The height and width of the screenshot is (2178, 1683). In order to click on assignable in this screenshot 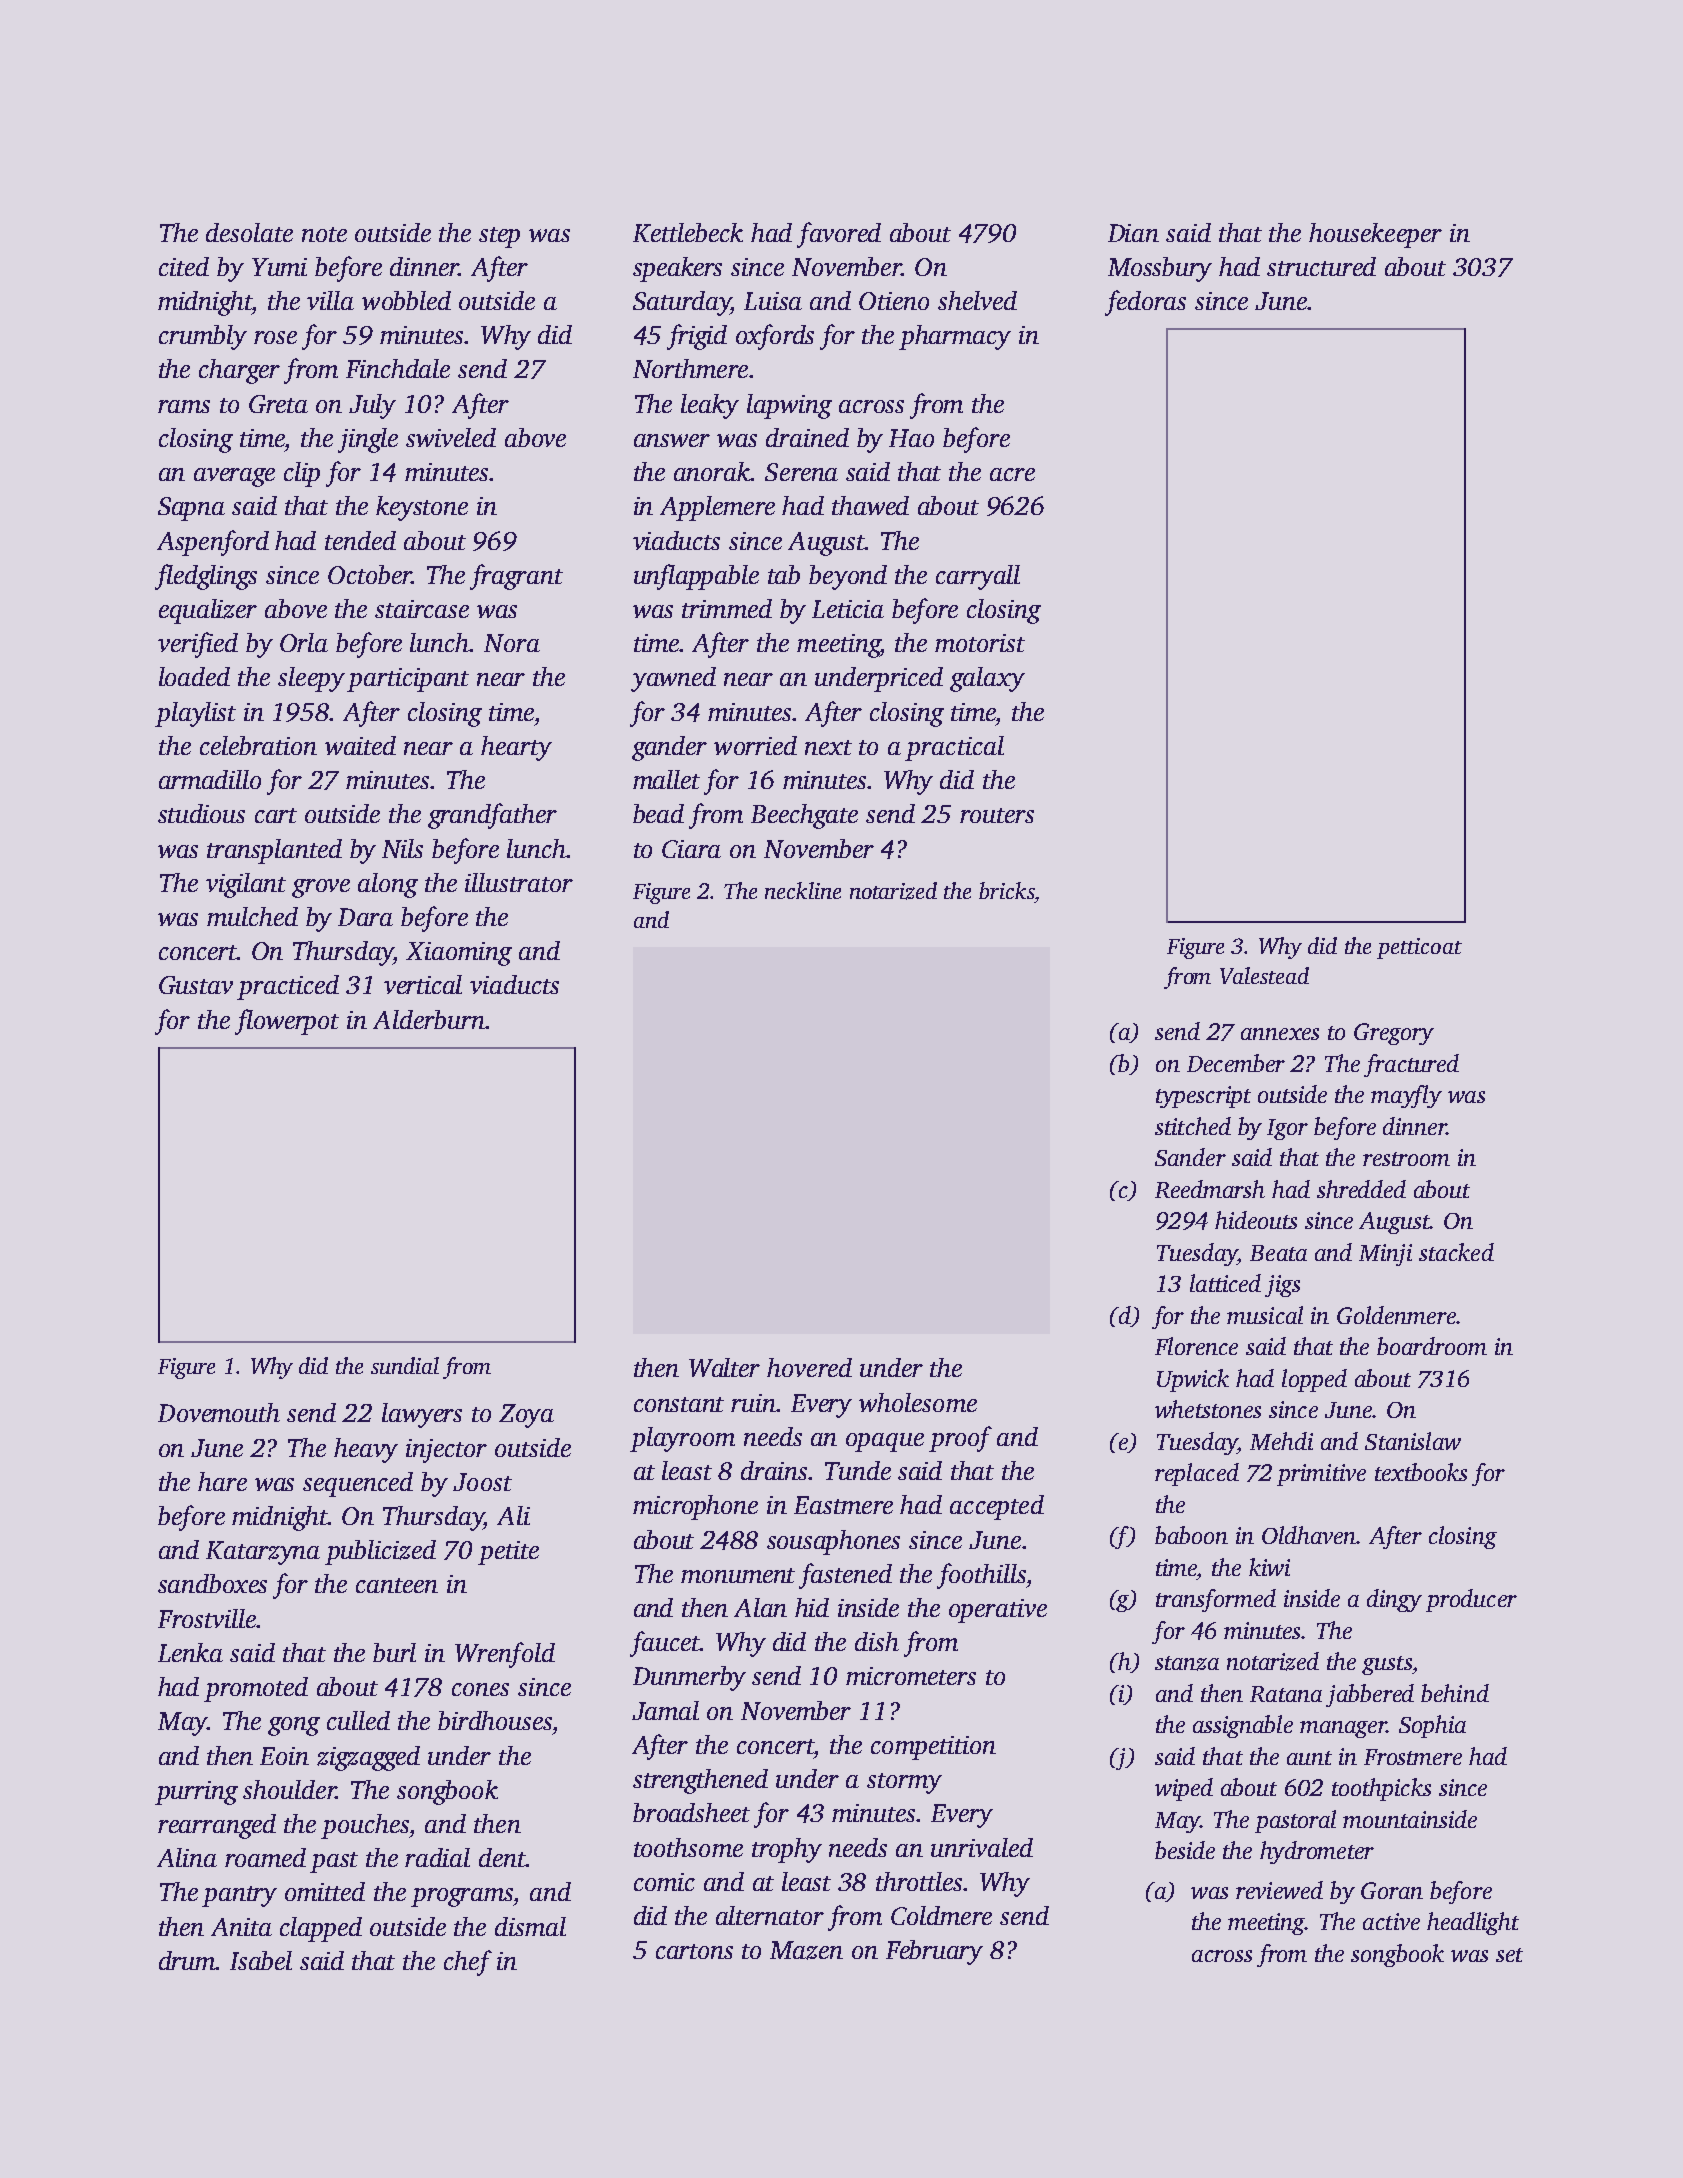, I will do `click(1243, 1726)`.
